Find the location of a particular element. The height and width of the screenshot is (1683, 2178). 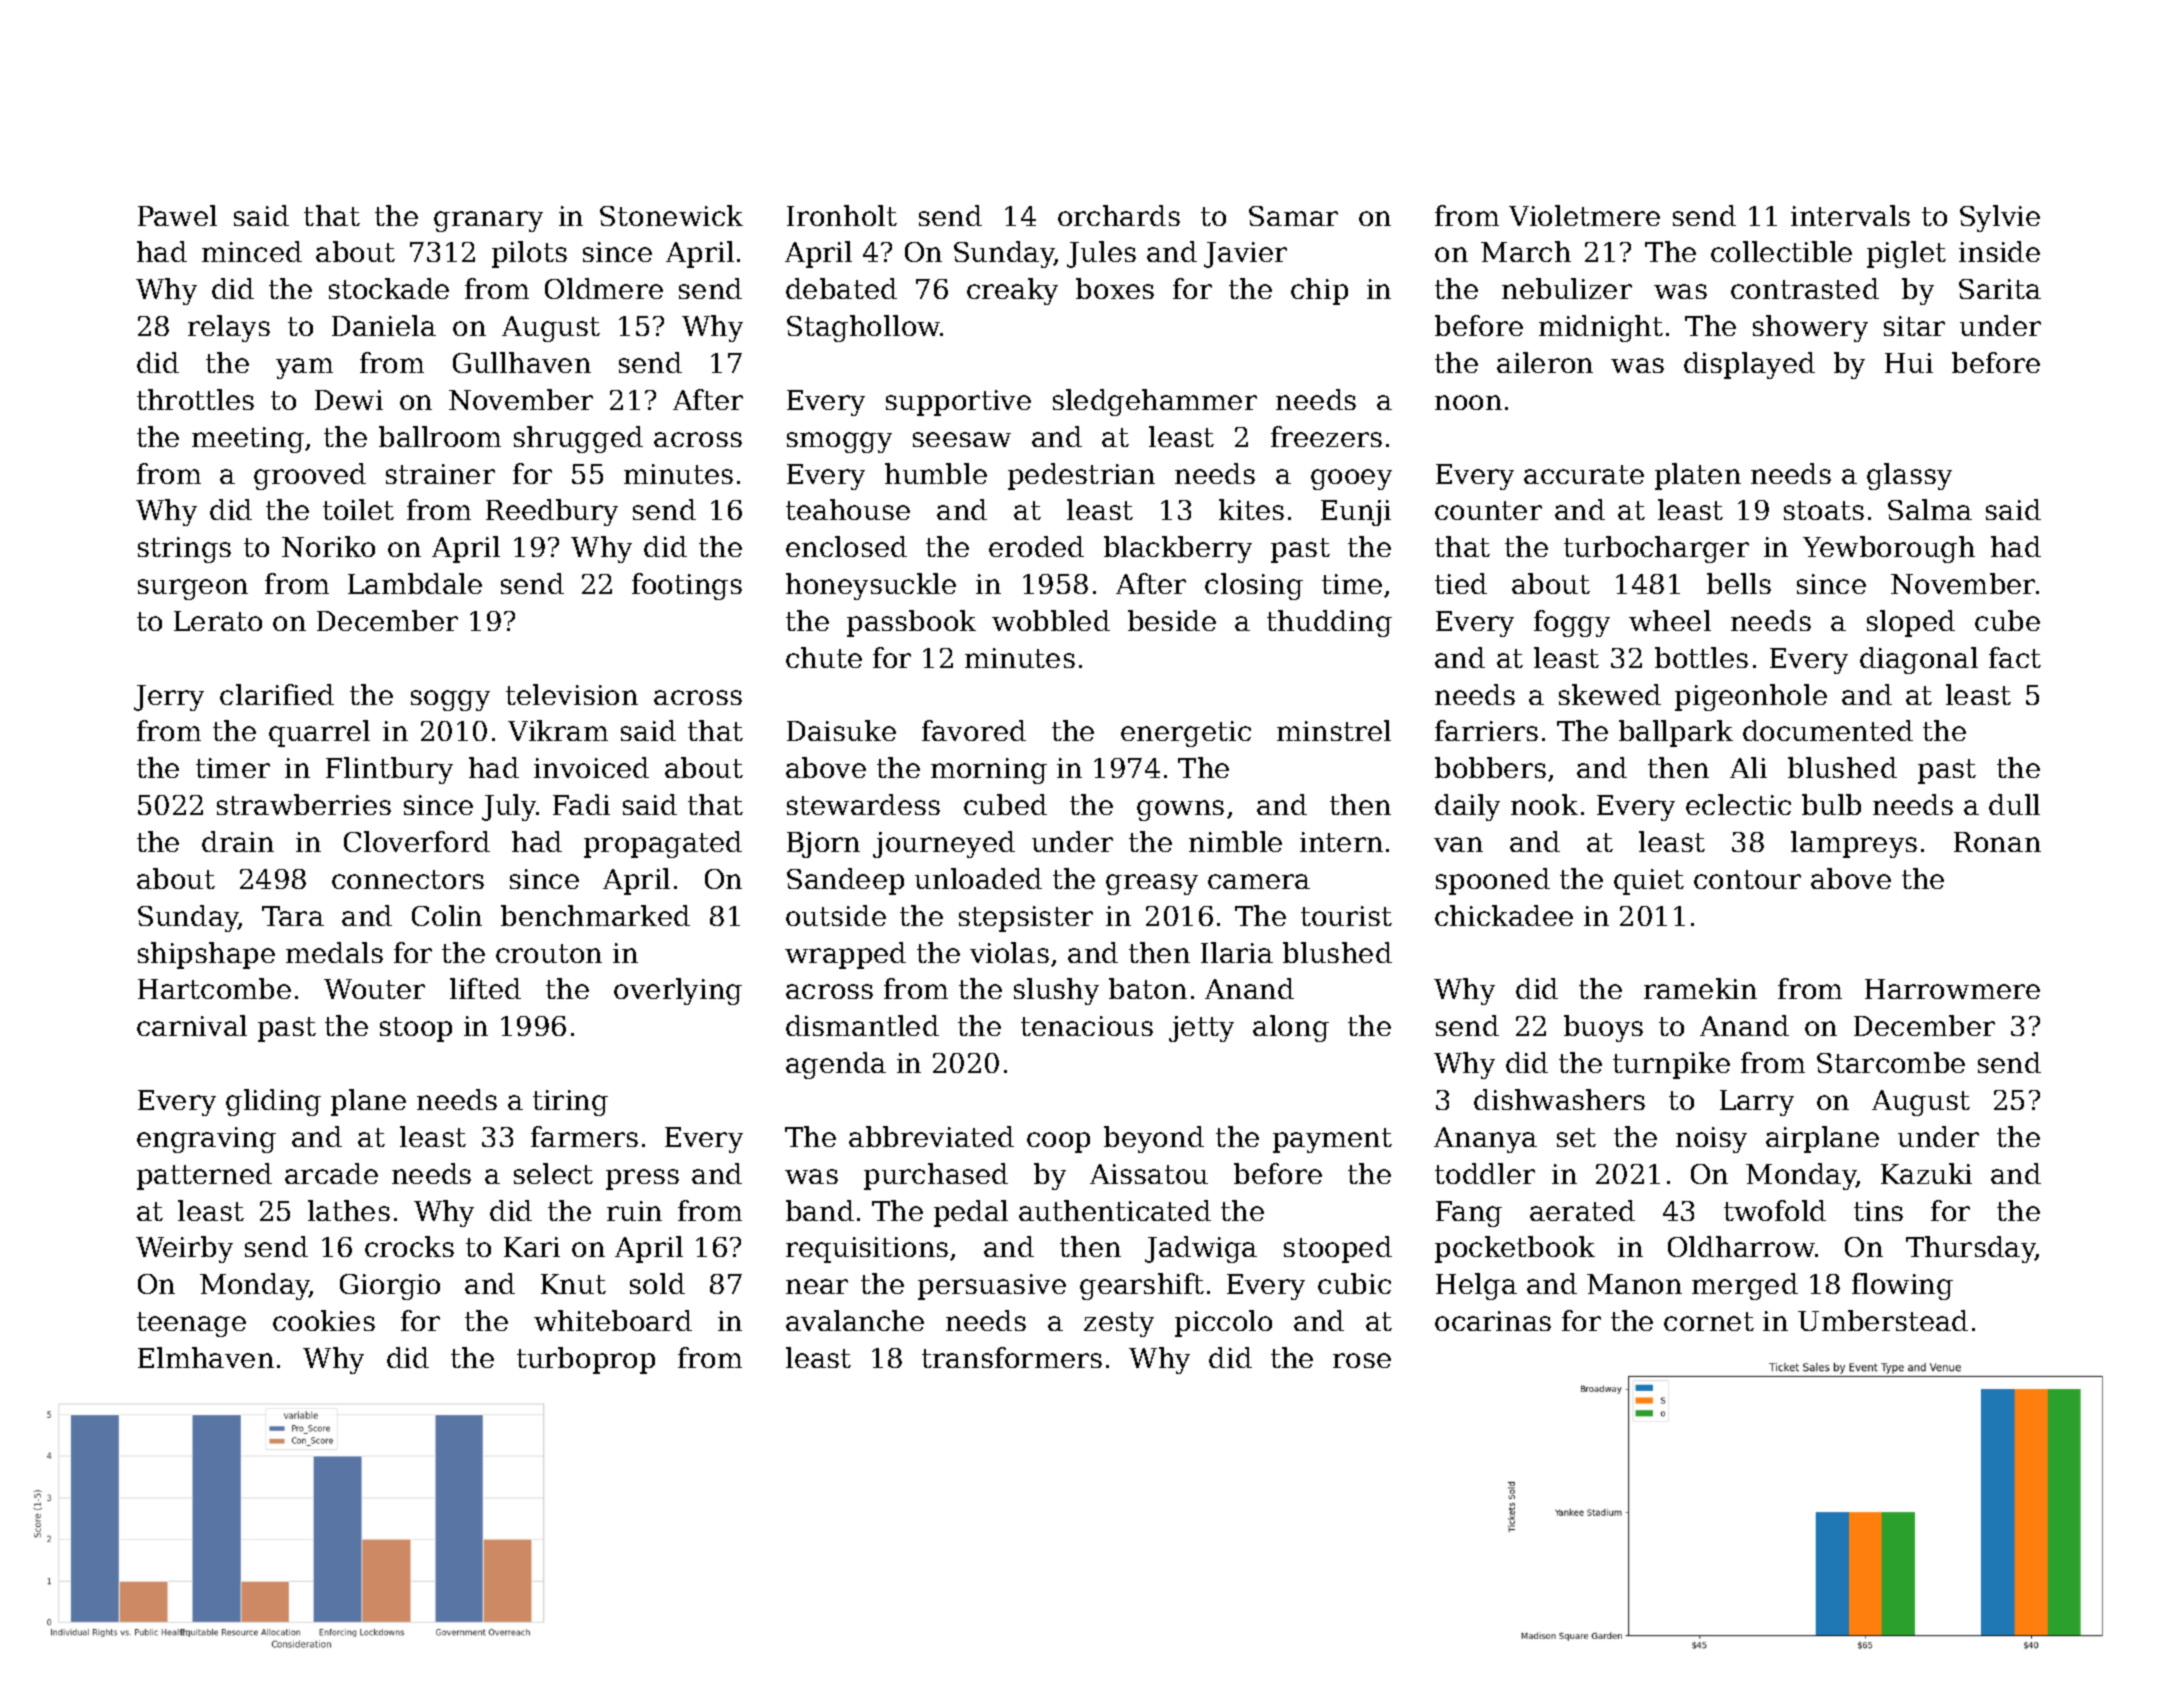

sledgehammer is located at coordinates (1155, 402).
